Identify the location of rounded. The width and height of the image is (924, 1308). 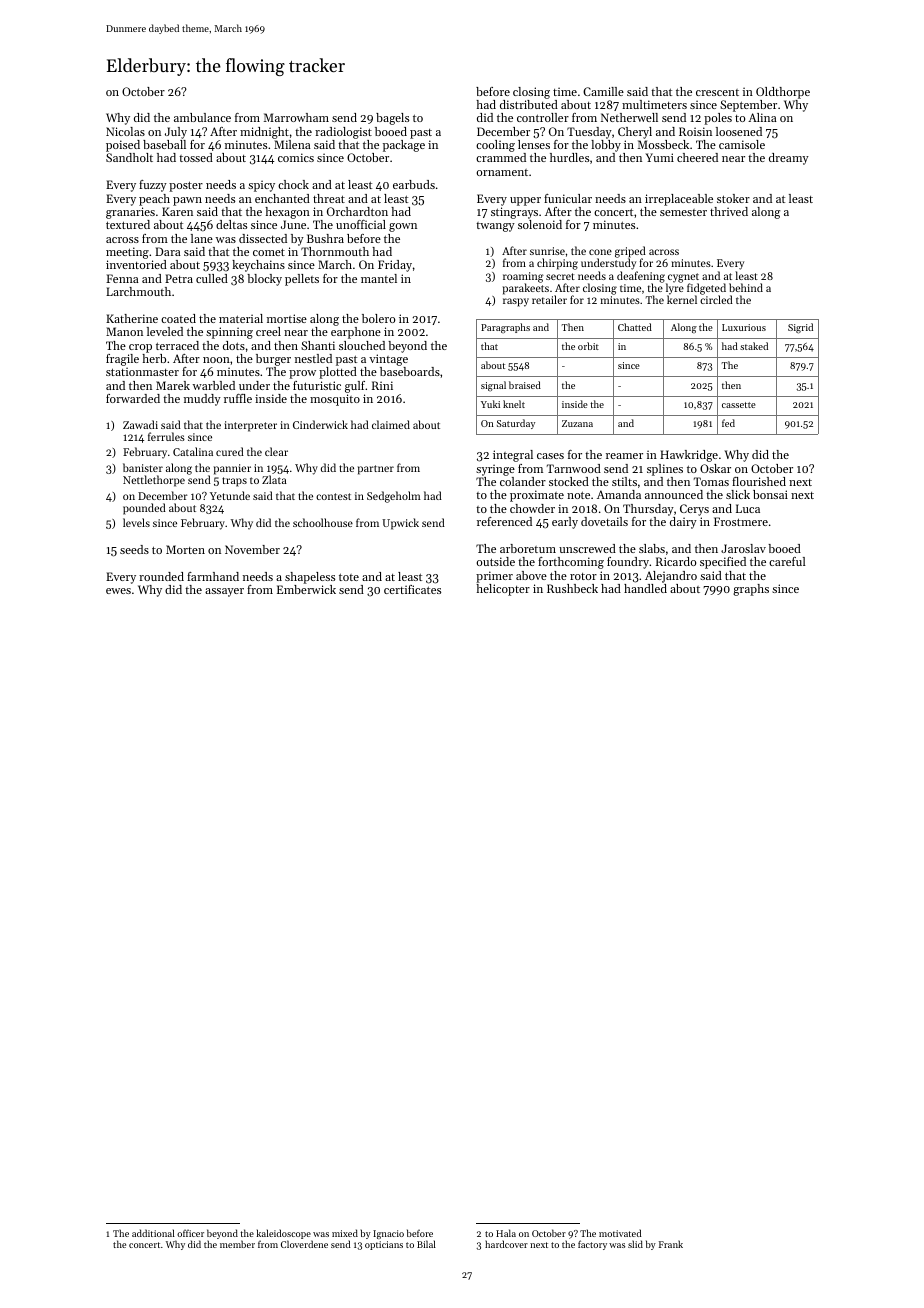
(161, 576).
